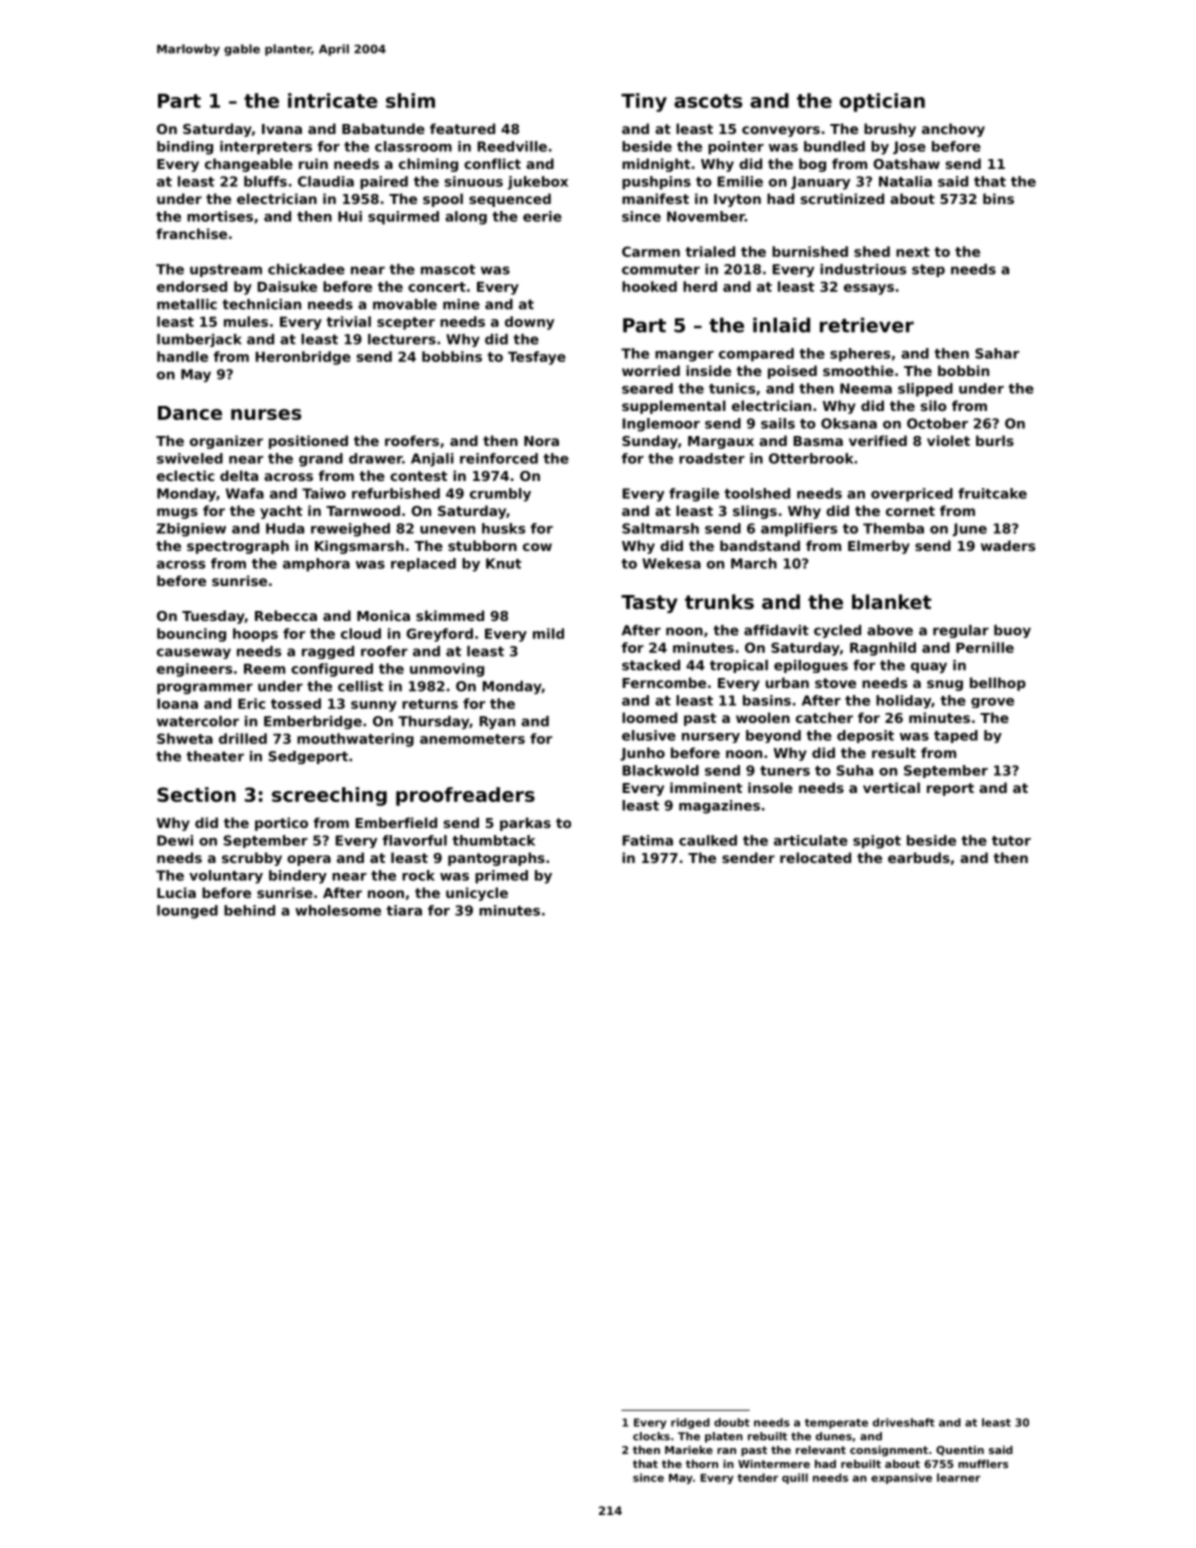 The height and width of the document is (1548, 1196). I want to click on taped, so click(956, 736).
